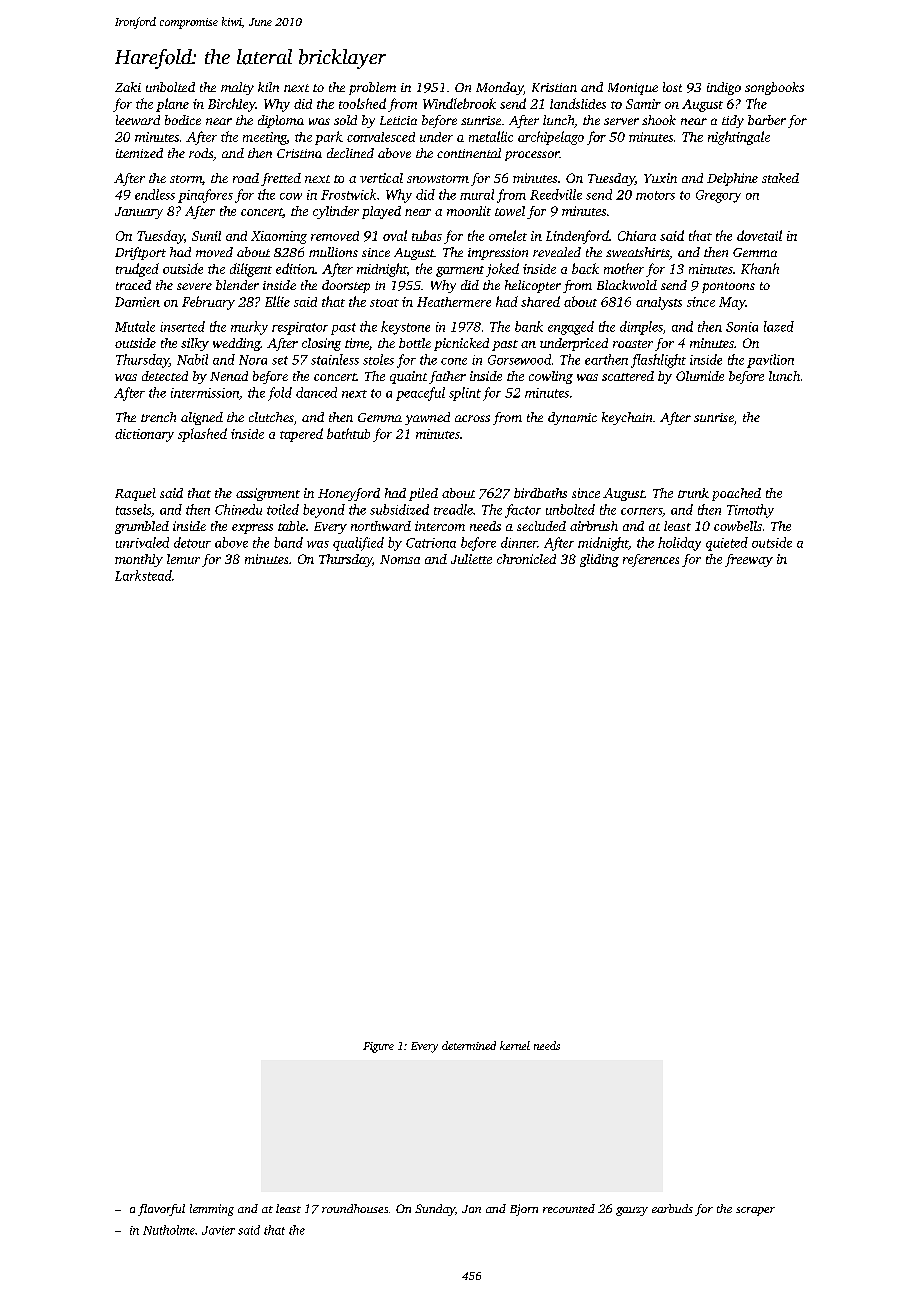  Describe the element at coordinates (398, 120) in the page. I see `Leticia` at that location.
